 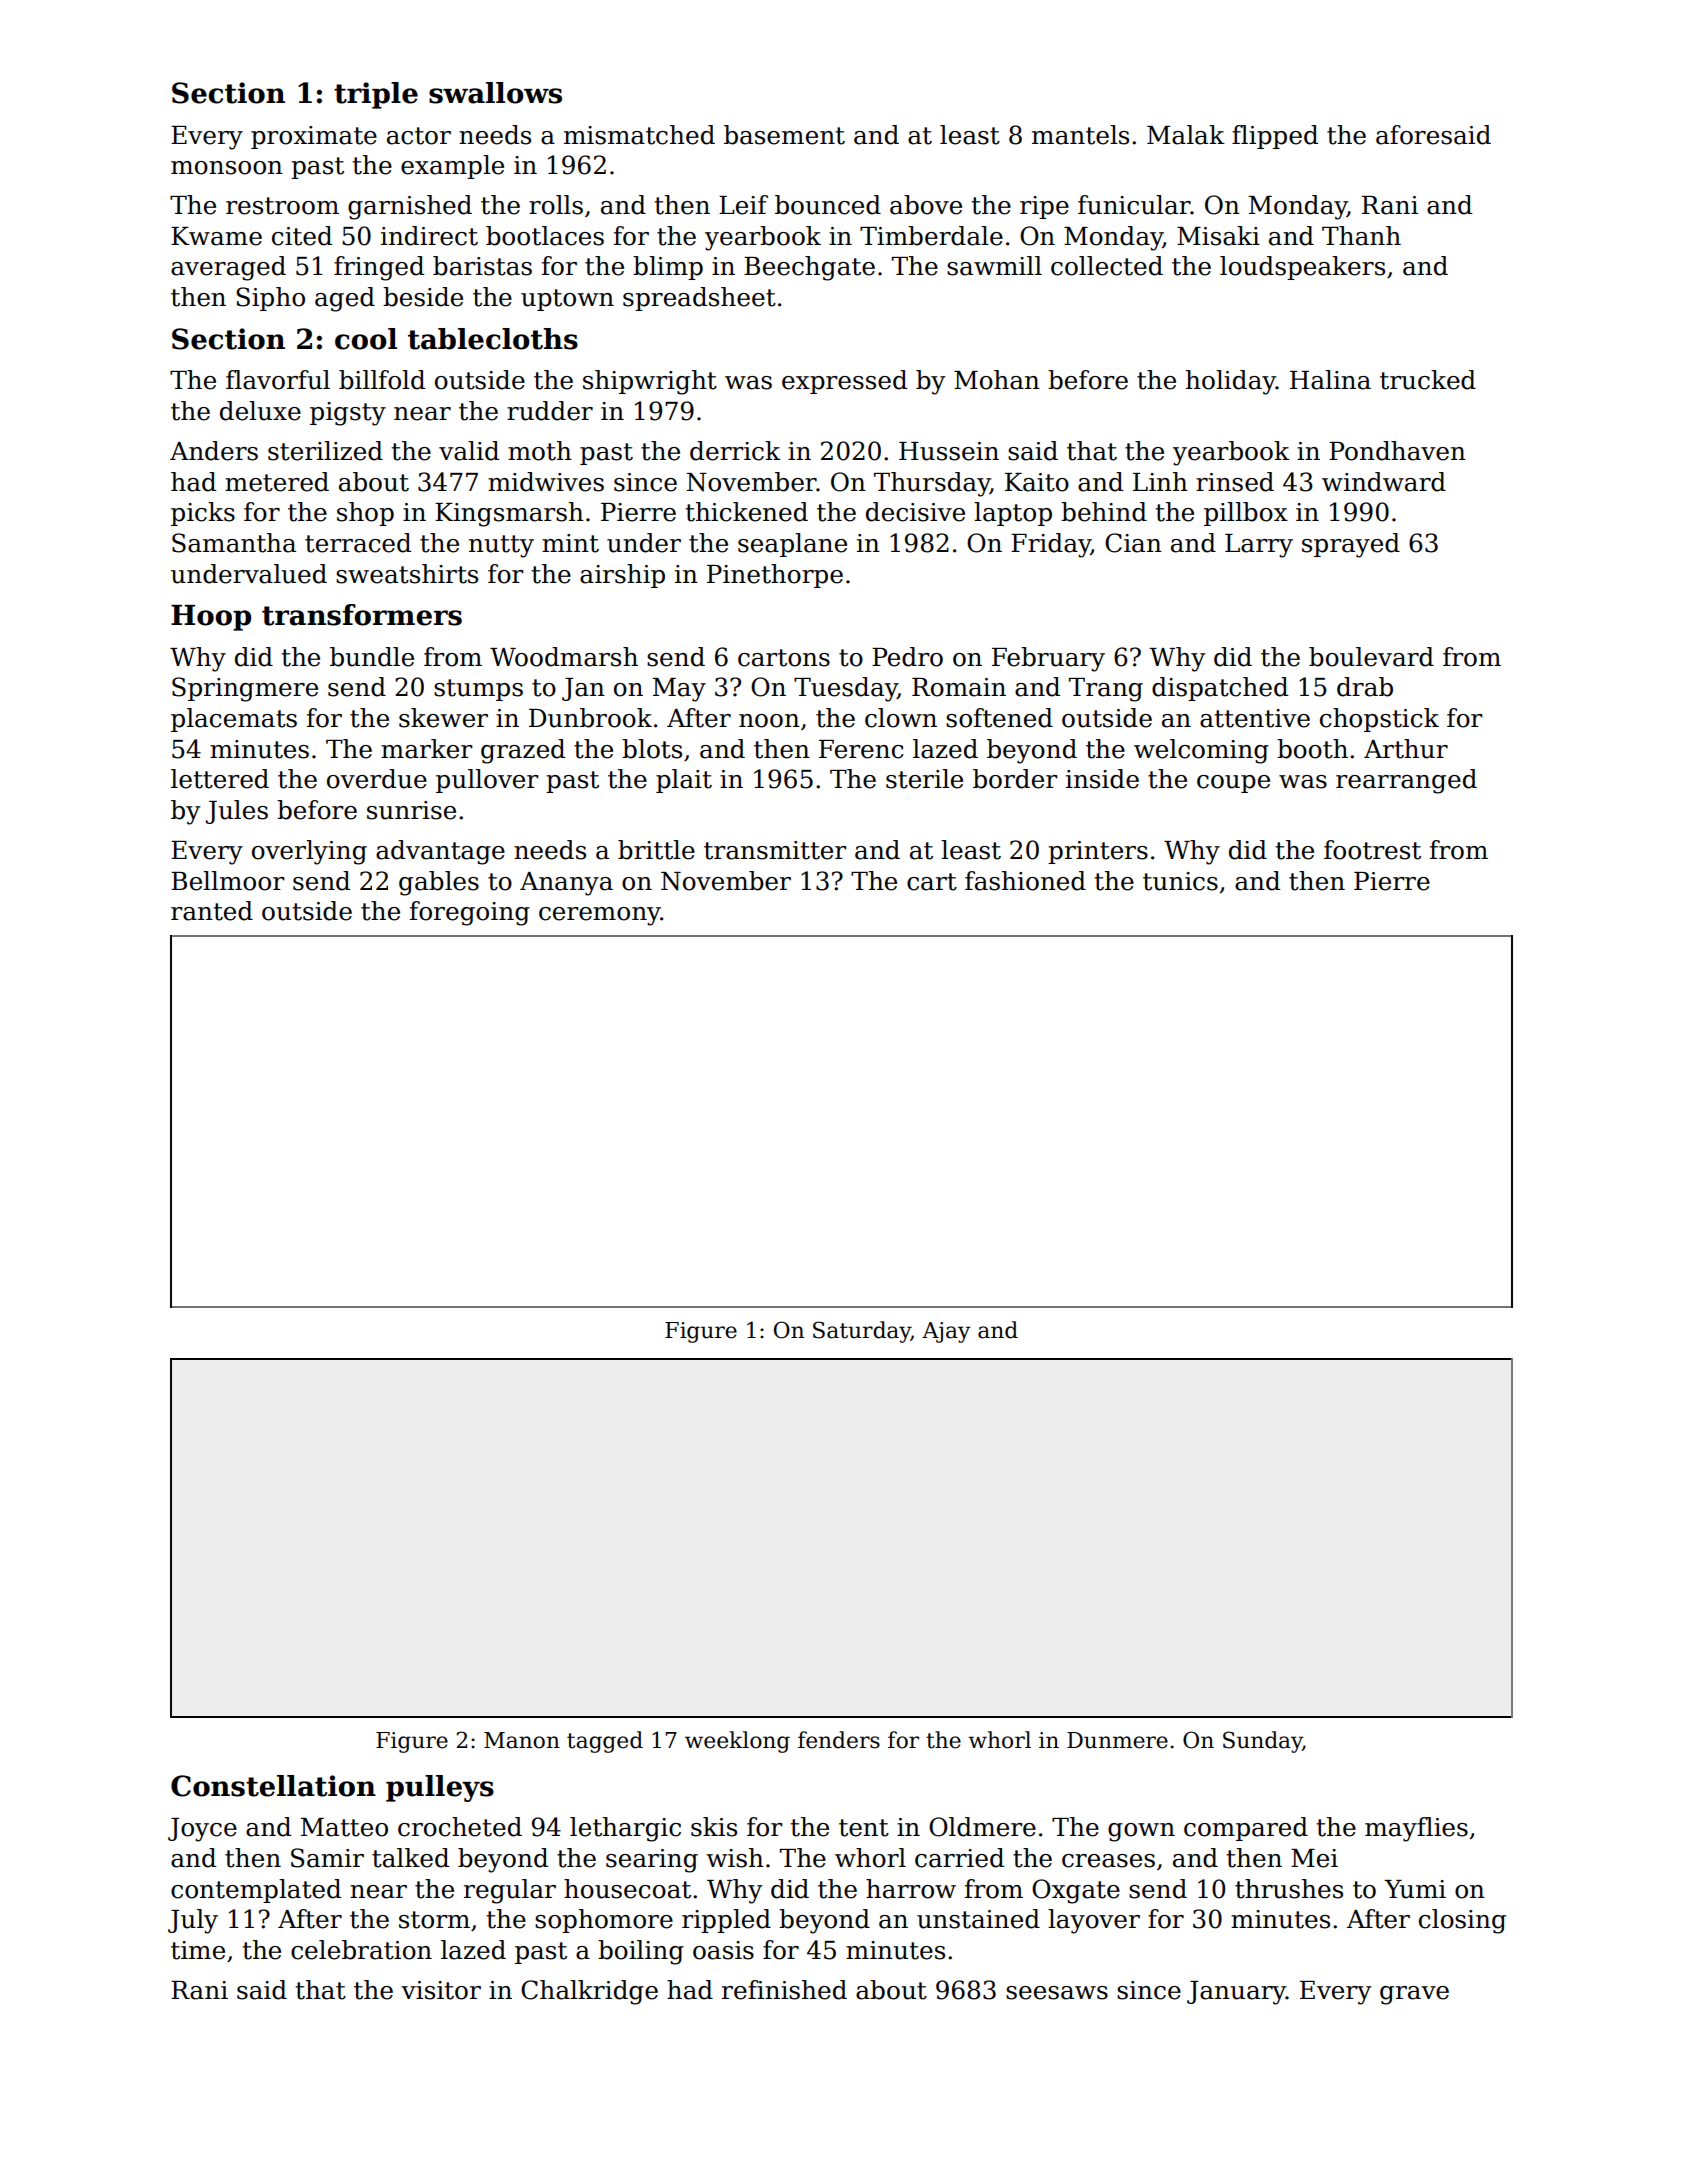 I want to click on Pedro, so click(x=907, y=657).
